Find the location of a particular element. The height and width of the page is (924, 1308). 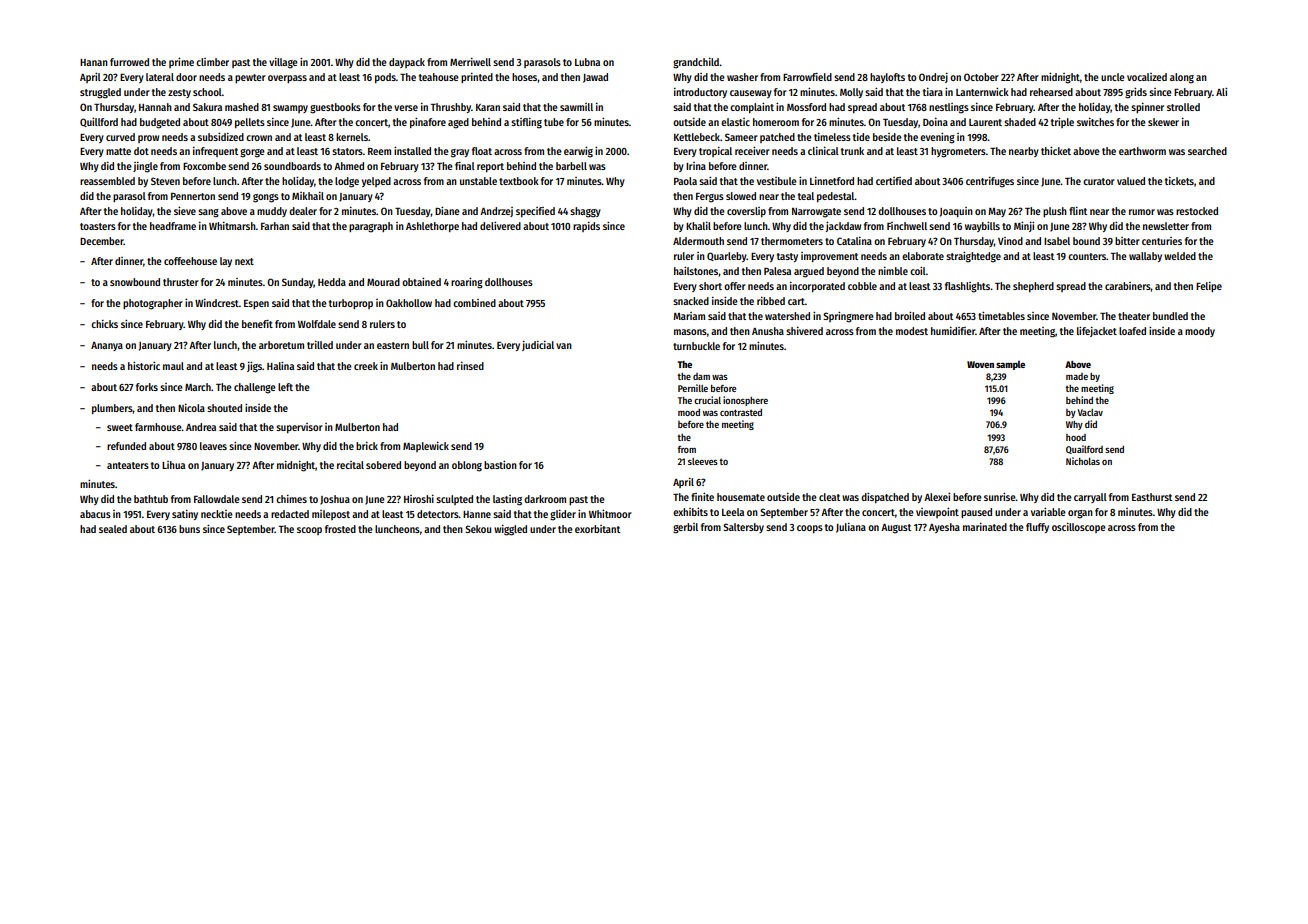

made is located at coordinates (1077, 376).
